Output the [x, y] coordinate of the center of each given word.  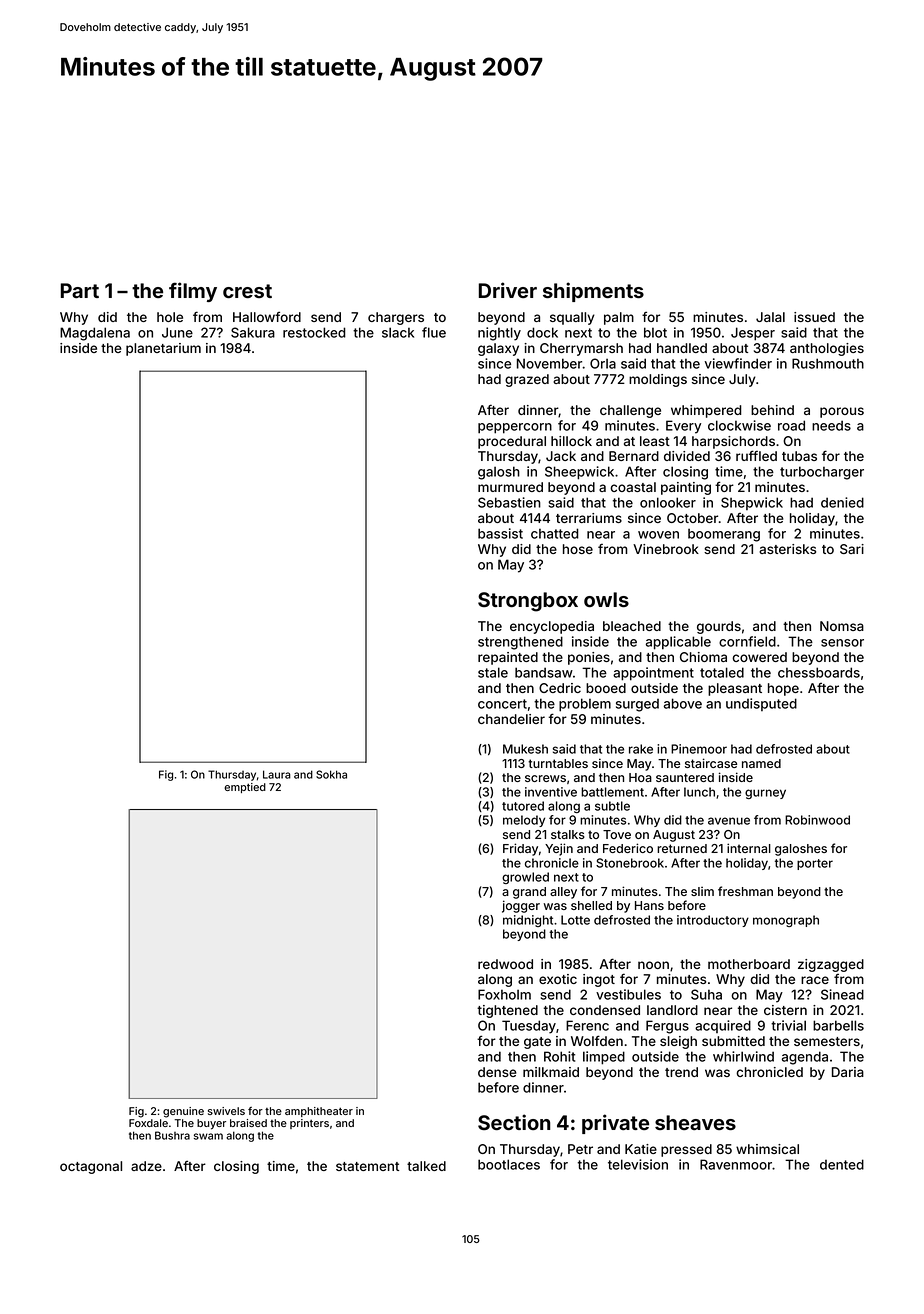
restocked [314, 332]
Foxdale [148, 1123]
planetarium [163, 349]
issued [814, 317]
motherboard [749, 964]
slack [398, 332]
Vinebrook [666, 549]
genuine [183, 1112]
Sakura [253, 332]
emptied [245, 788]
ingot [599, 980]
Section [514, 1122]
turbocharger [822, 473]
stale [493, 672]
